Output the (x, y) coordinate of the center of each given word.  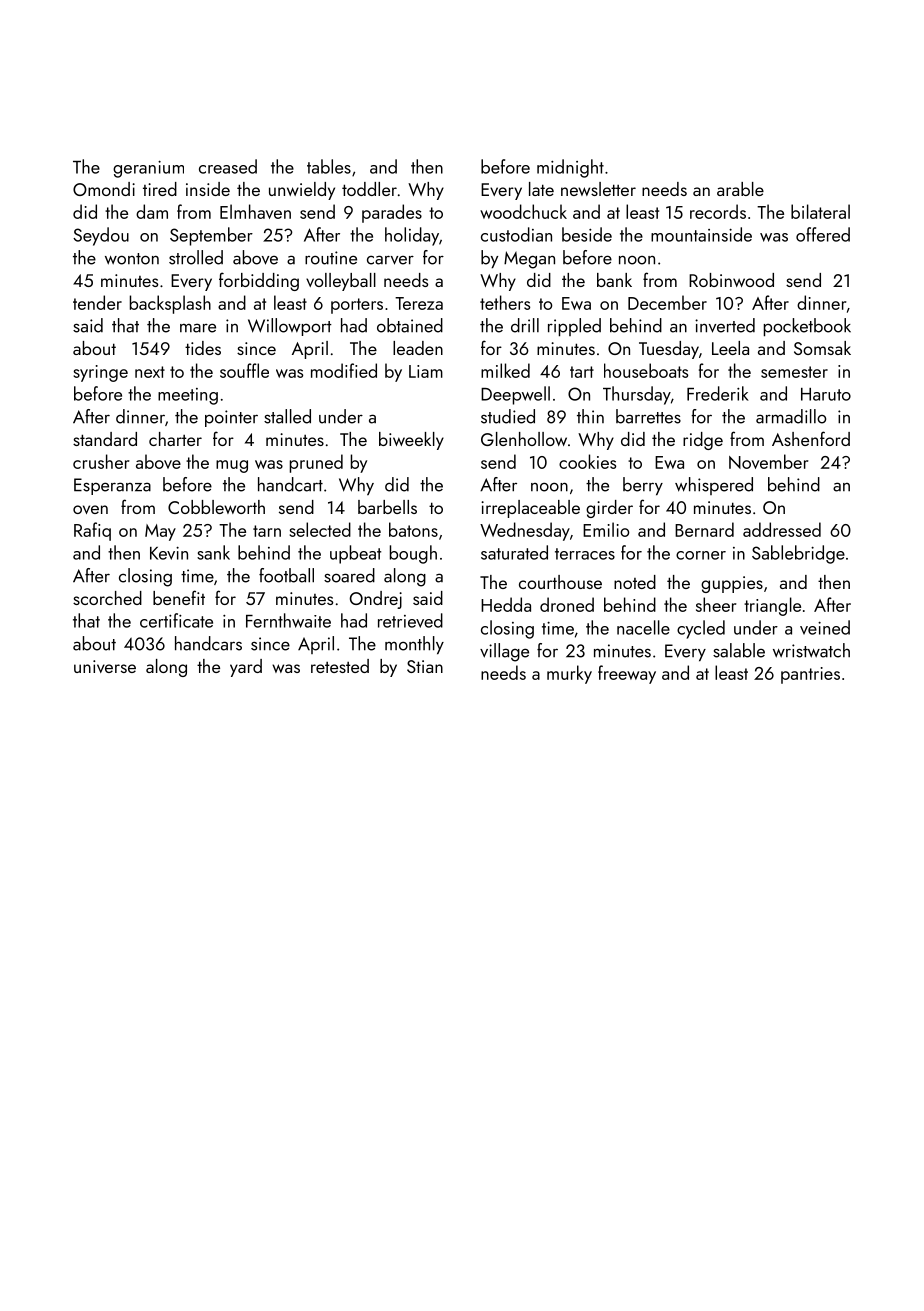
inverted (725, 325)
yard (246, 668)
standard (105, 439)
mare (198, 328)
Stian (425, 666)
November (768, 461)
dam (152, 211)
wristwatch (811, 650)
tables (329, 166)
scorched (107, 598)
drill (525, 325)
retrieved (410, 620)
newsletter (598, 189)
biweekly (411, 441)
